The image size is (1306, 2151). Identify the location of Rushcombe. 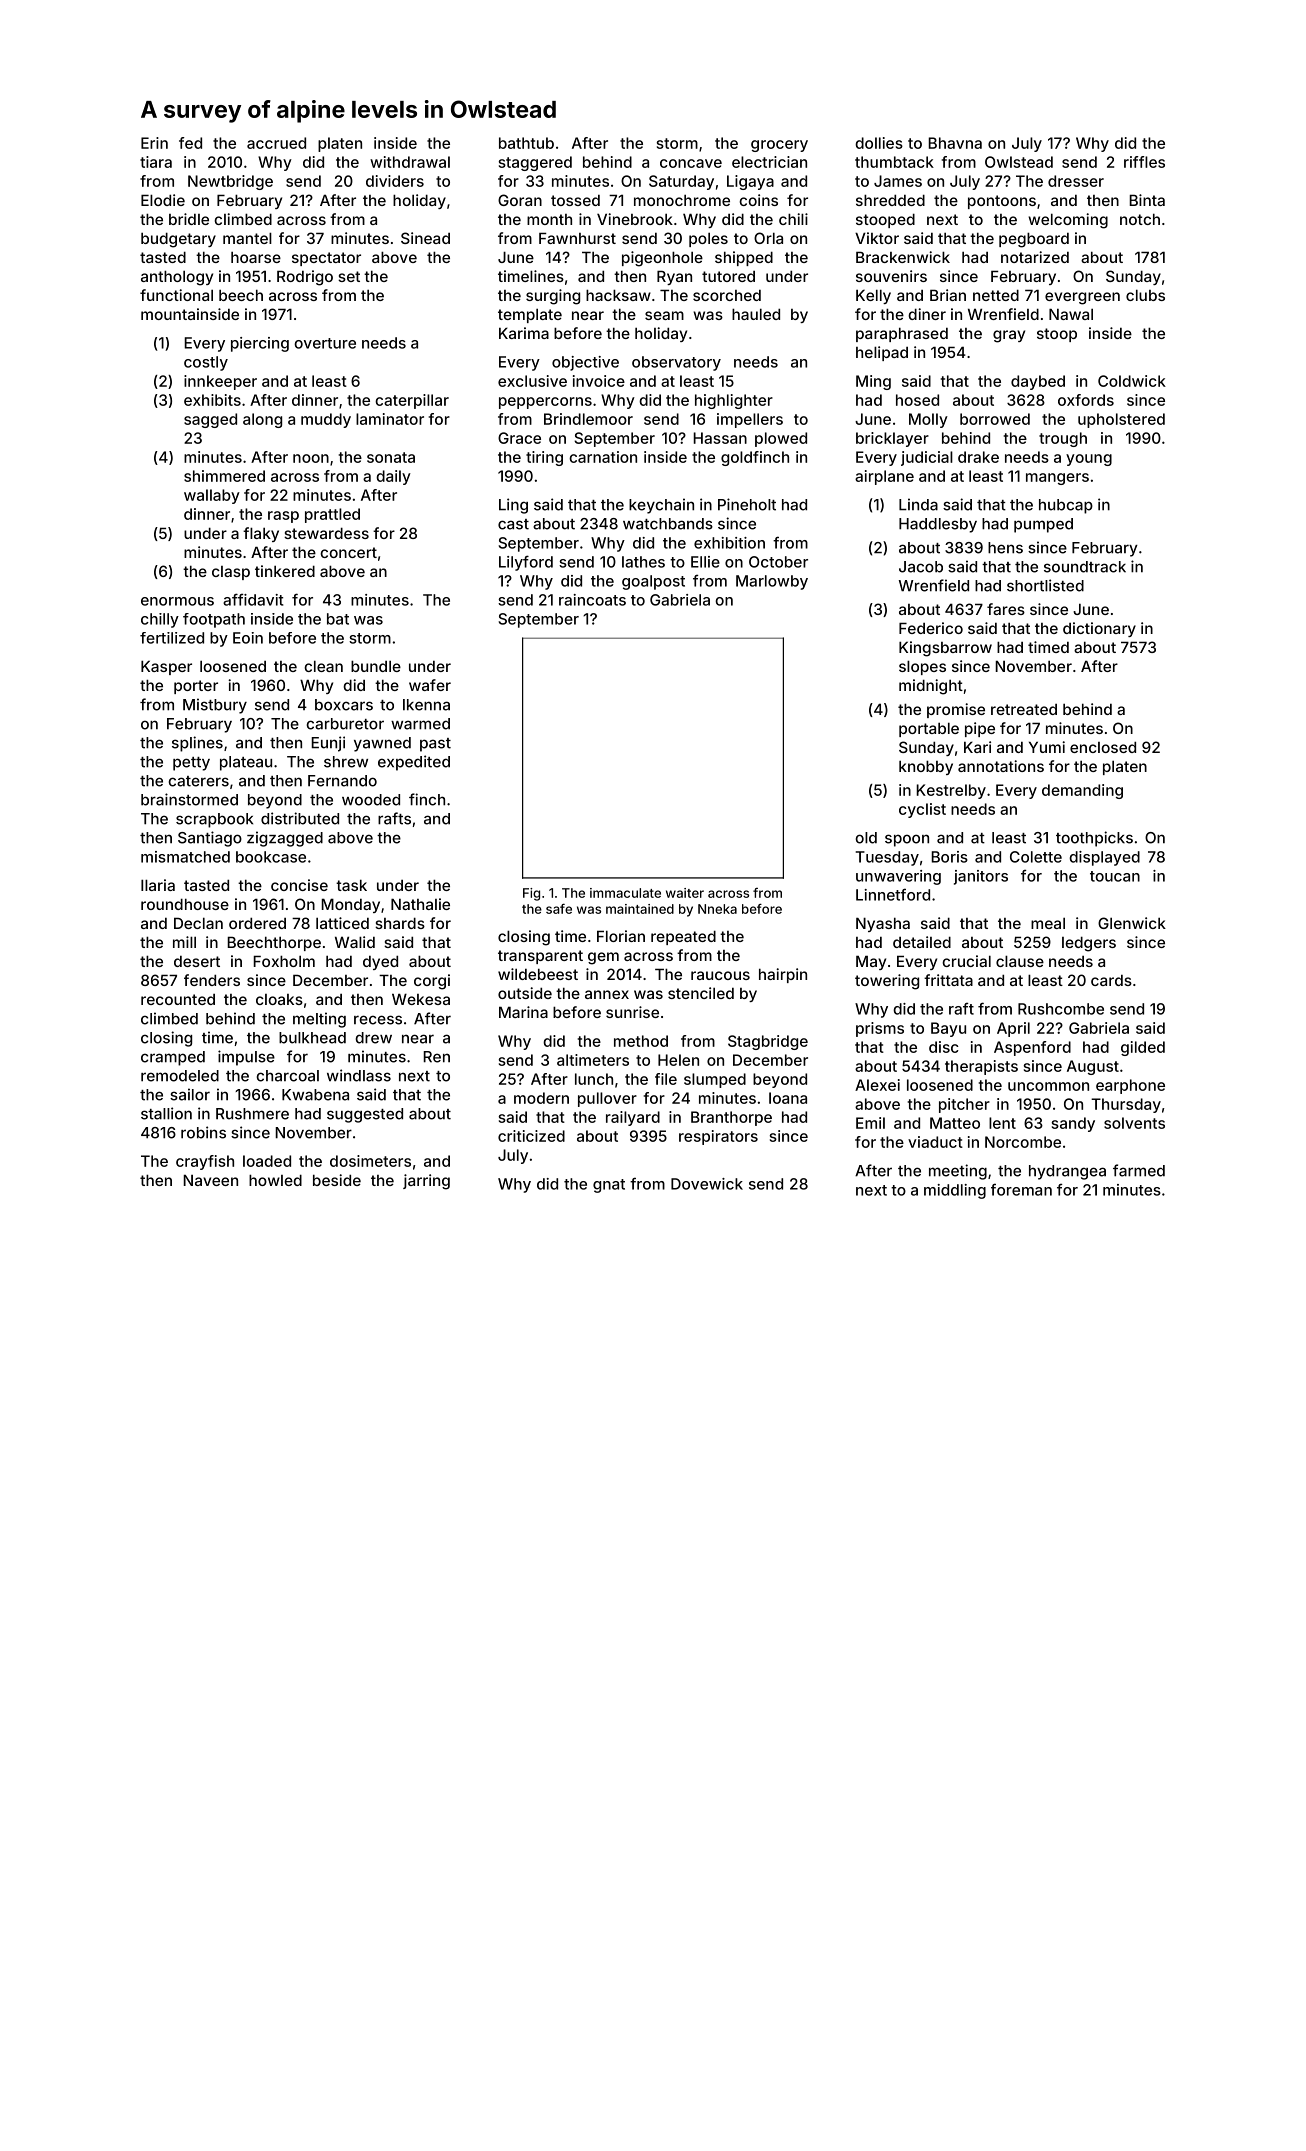
(1061, 1009).
